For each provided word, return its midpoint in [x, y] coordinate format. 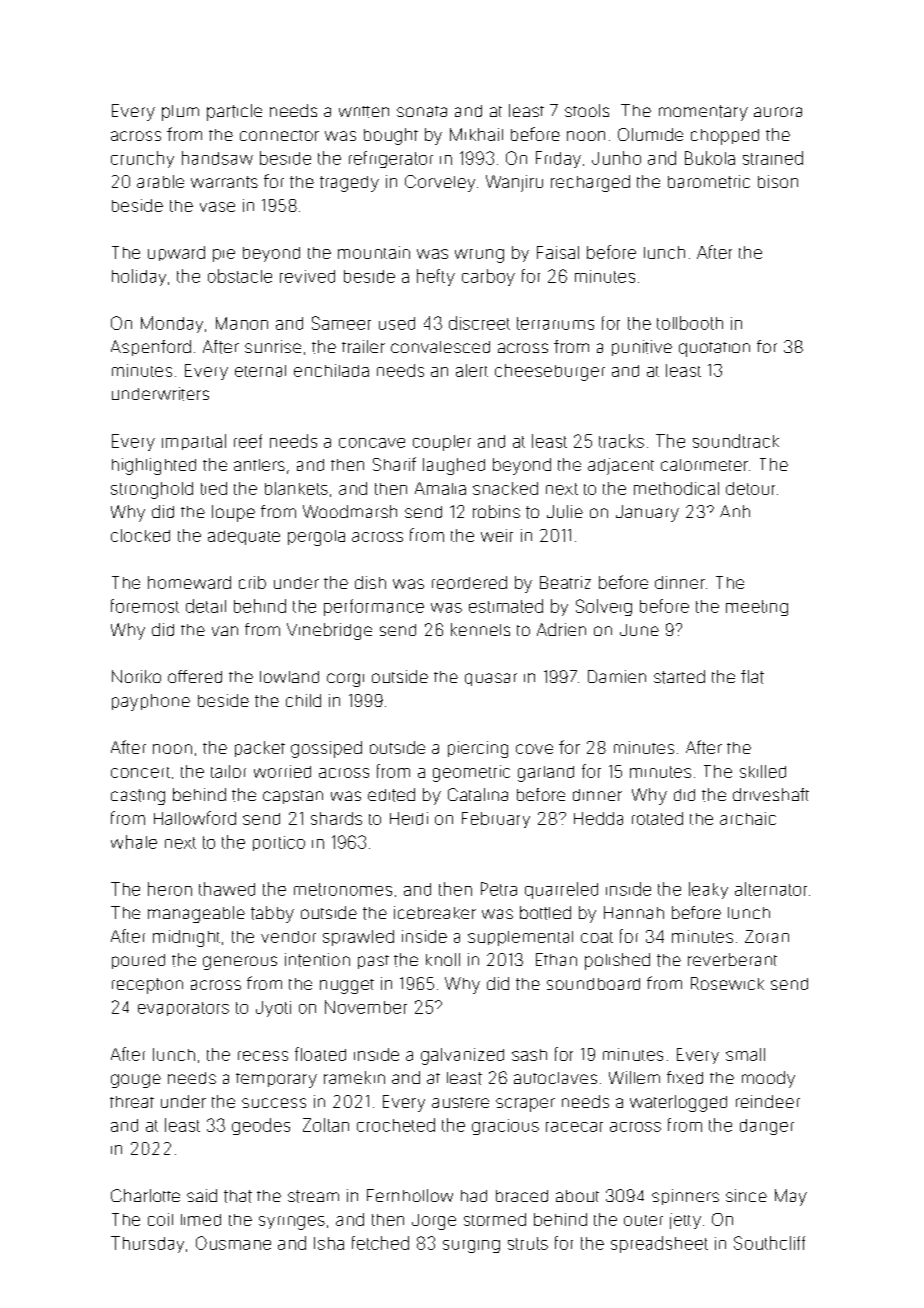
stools [587, 110]
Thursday [147, 1244]
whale [134, 842]
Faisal [558, 252]
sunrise [273, 346]
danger [767, 1127]
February [496, 820]
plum [180, 113]
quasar [491, 679]
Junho [616, 158]
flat [752, 677]
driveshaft [771, 794]
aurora [778, 112]
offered [195, 676]
